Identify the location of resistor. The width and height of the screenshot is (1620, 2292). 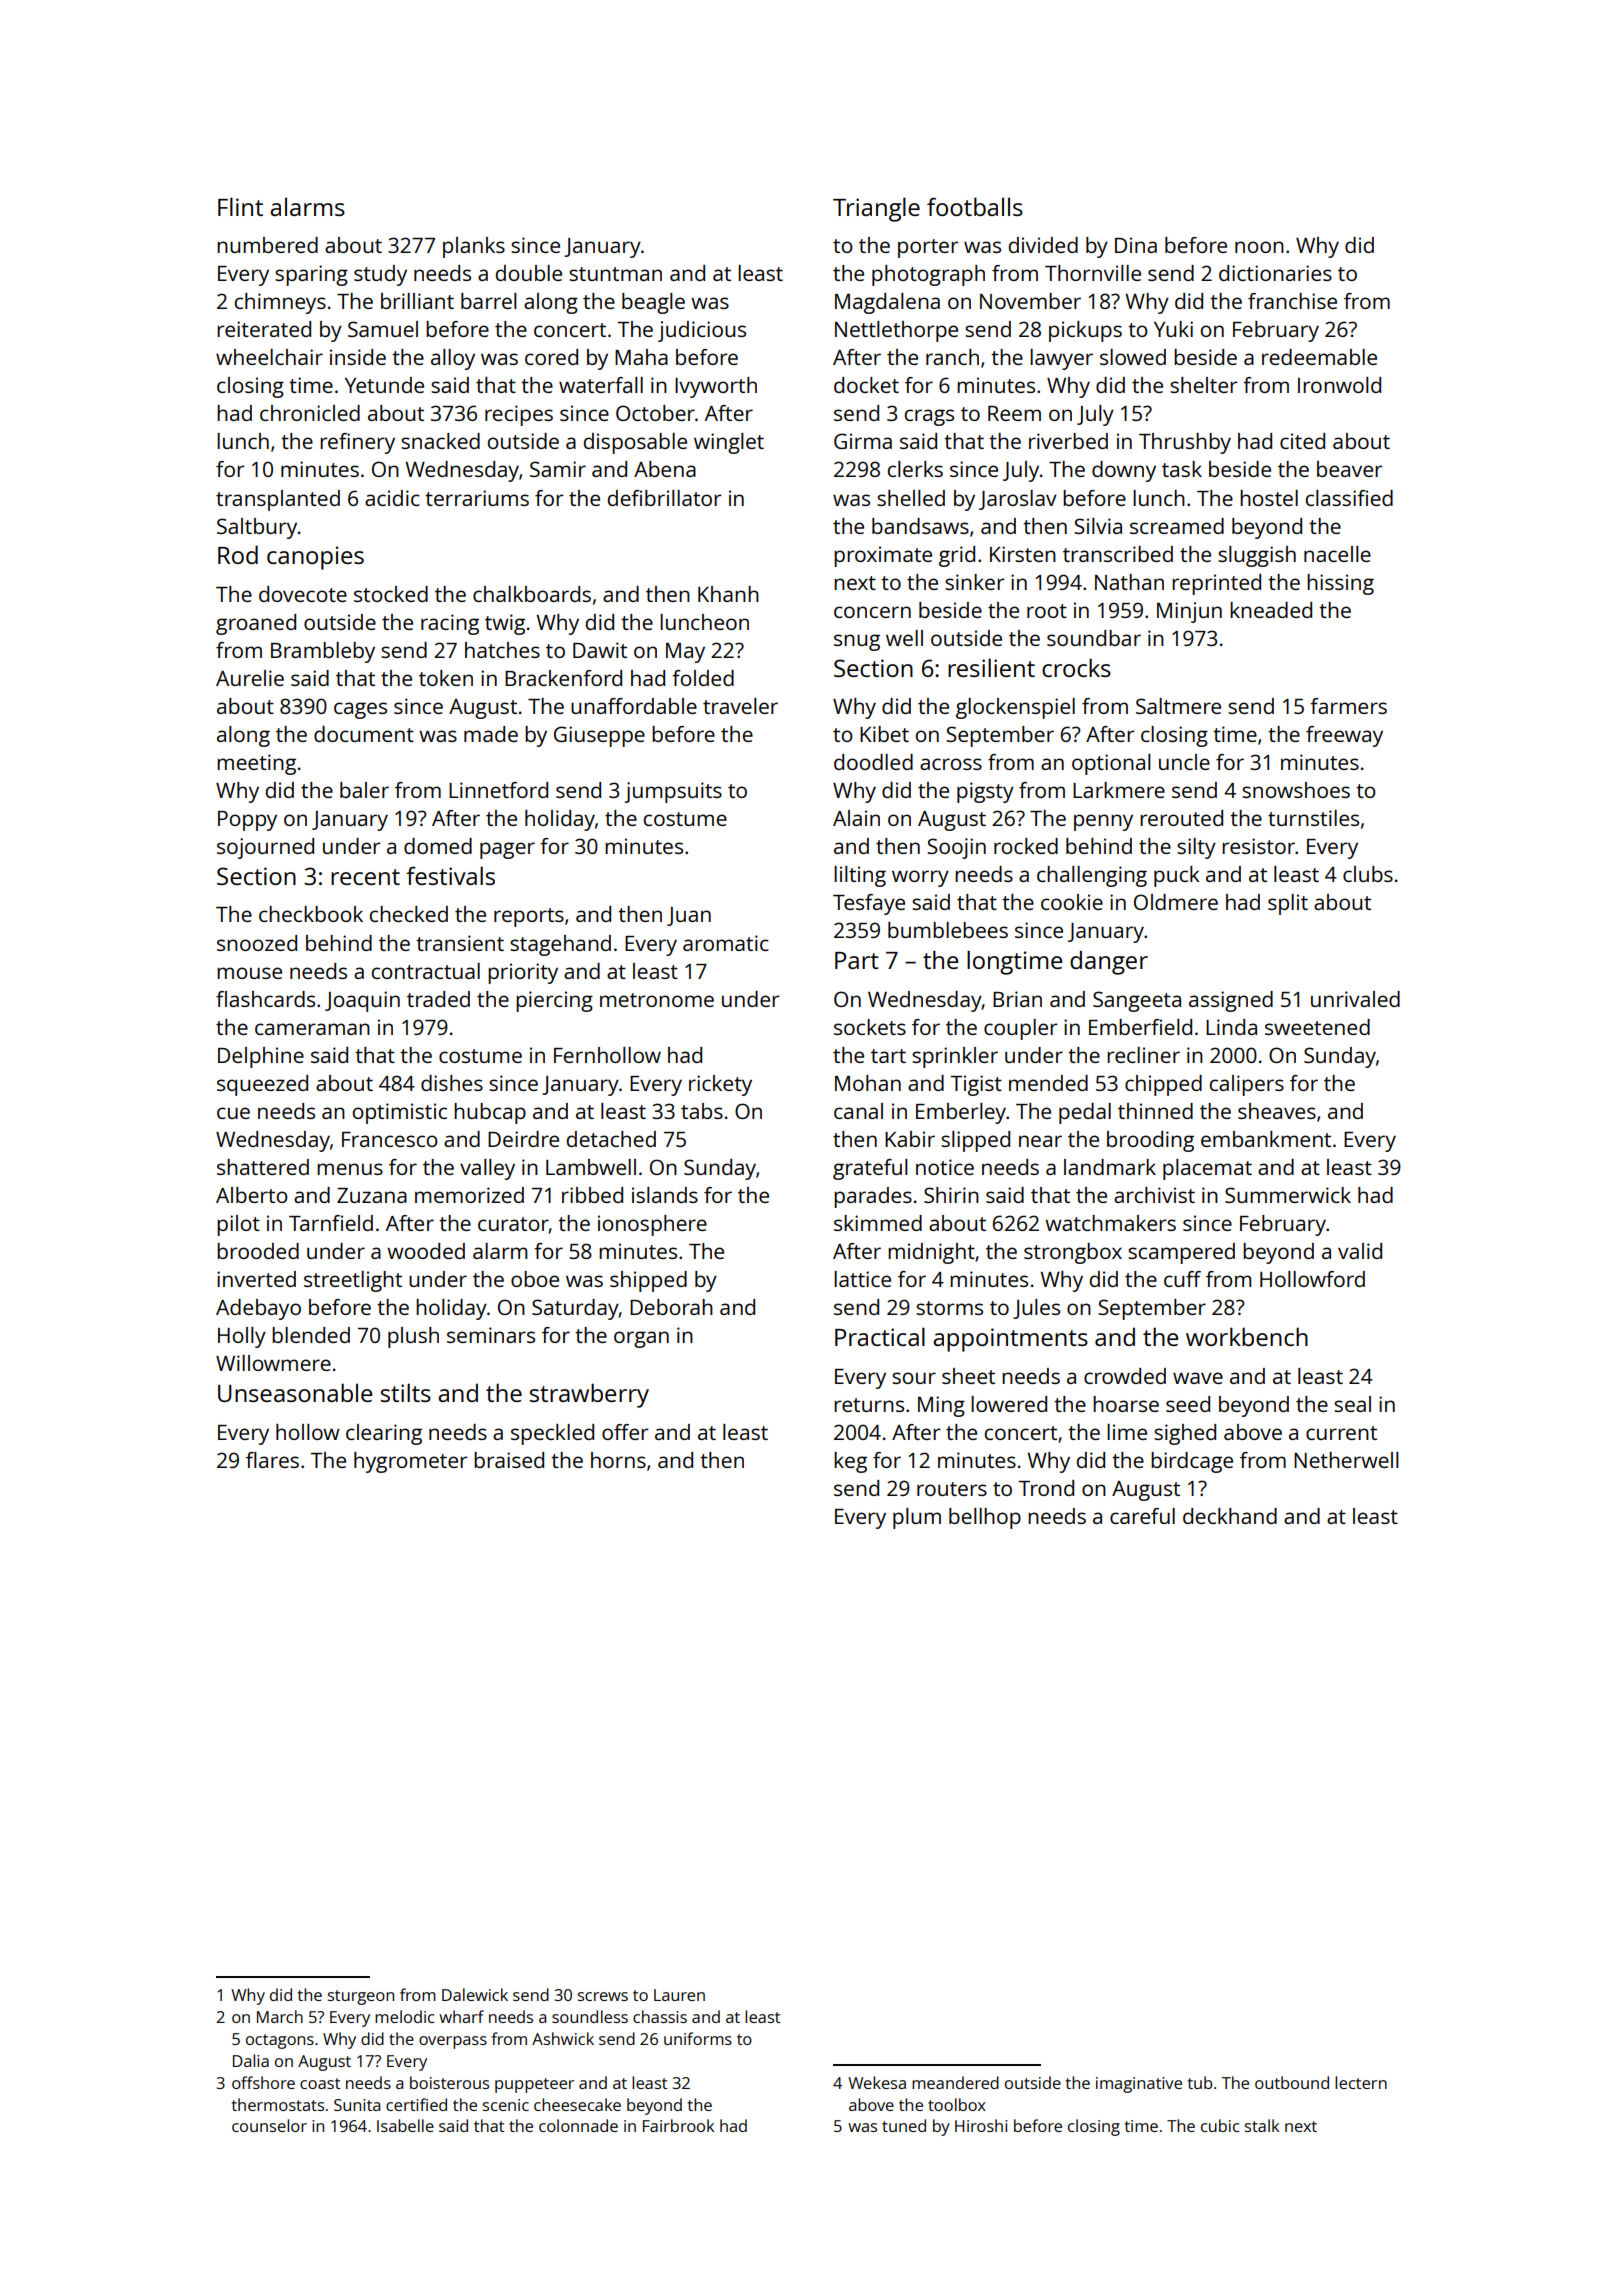
(1258, 846).
